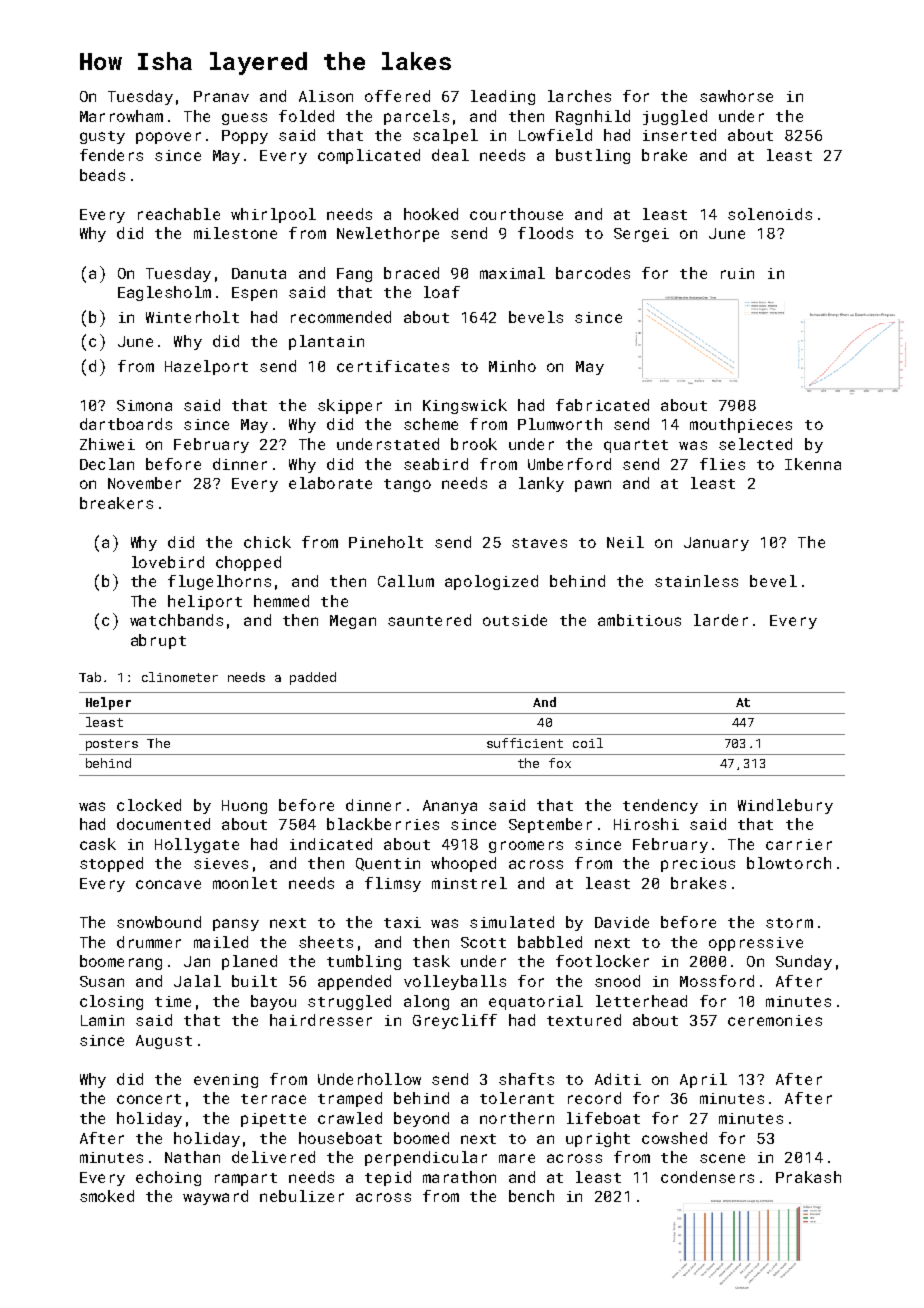  What do you see at coordinates (326, 96) in the image?
I see `Alison` at bounding box center [326, 96].
